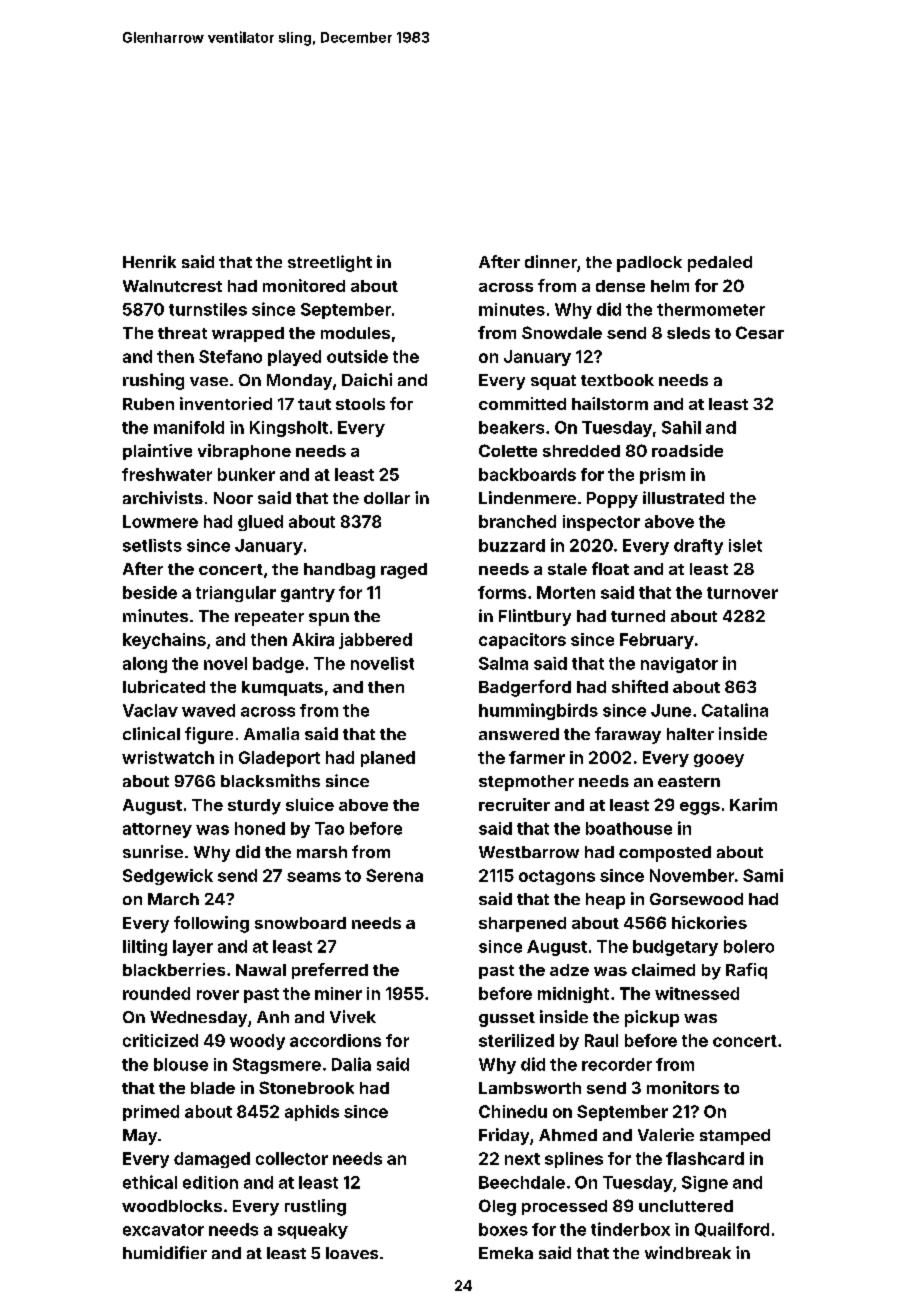 This screenshot has height=1316, width=908. Describe the element at coordinates (404, 571) in the screenshot. I see `raged` at that location.
